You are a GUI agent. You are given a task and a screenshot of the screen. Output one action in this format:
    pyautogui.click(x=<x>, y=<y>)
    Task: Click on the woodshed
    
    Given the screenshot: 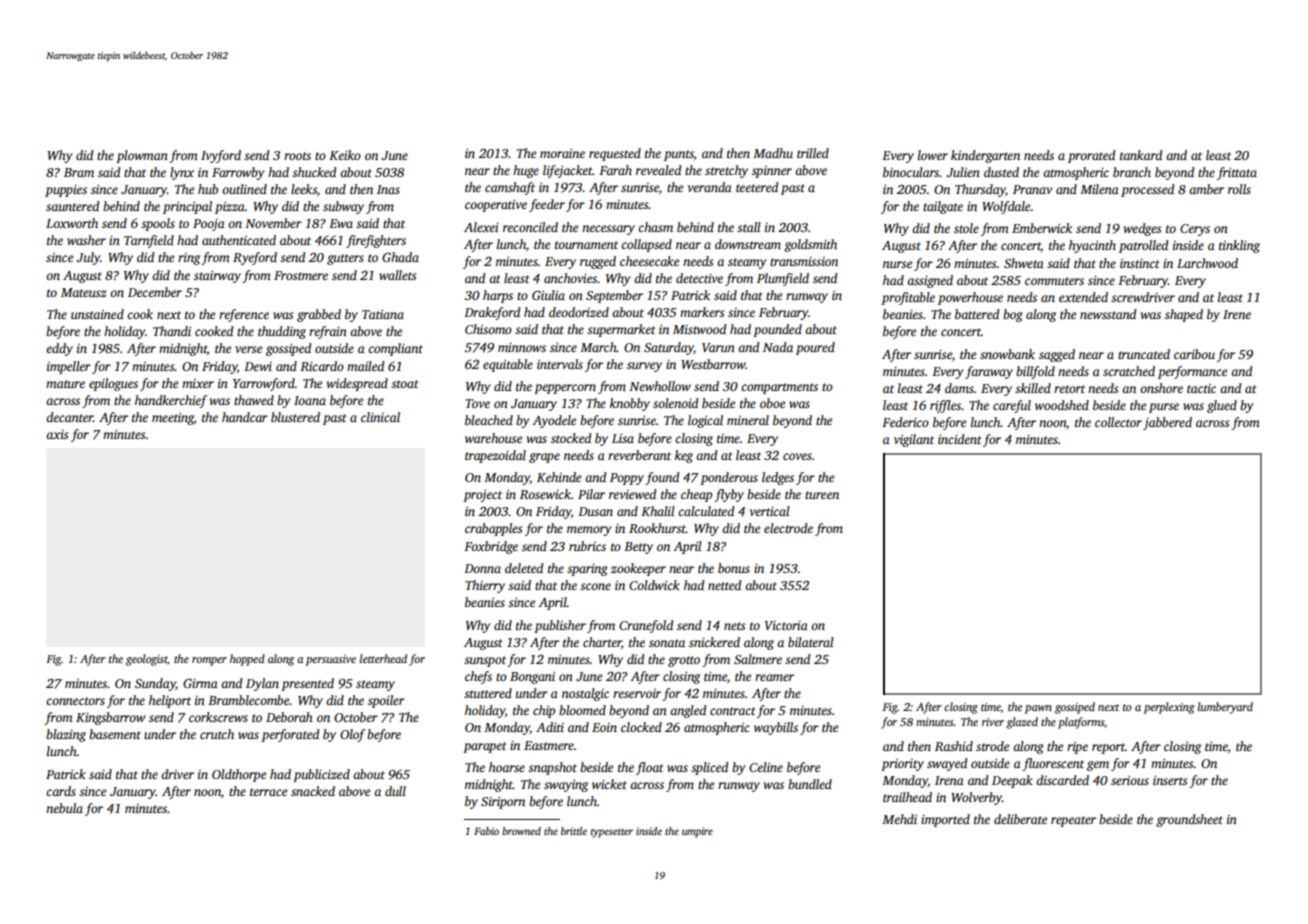 What is the action you would take?
    pyautogui.click(x=1062, y=405)
